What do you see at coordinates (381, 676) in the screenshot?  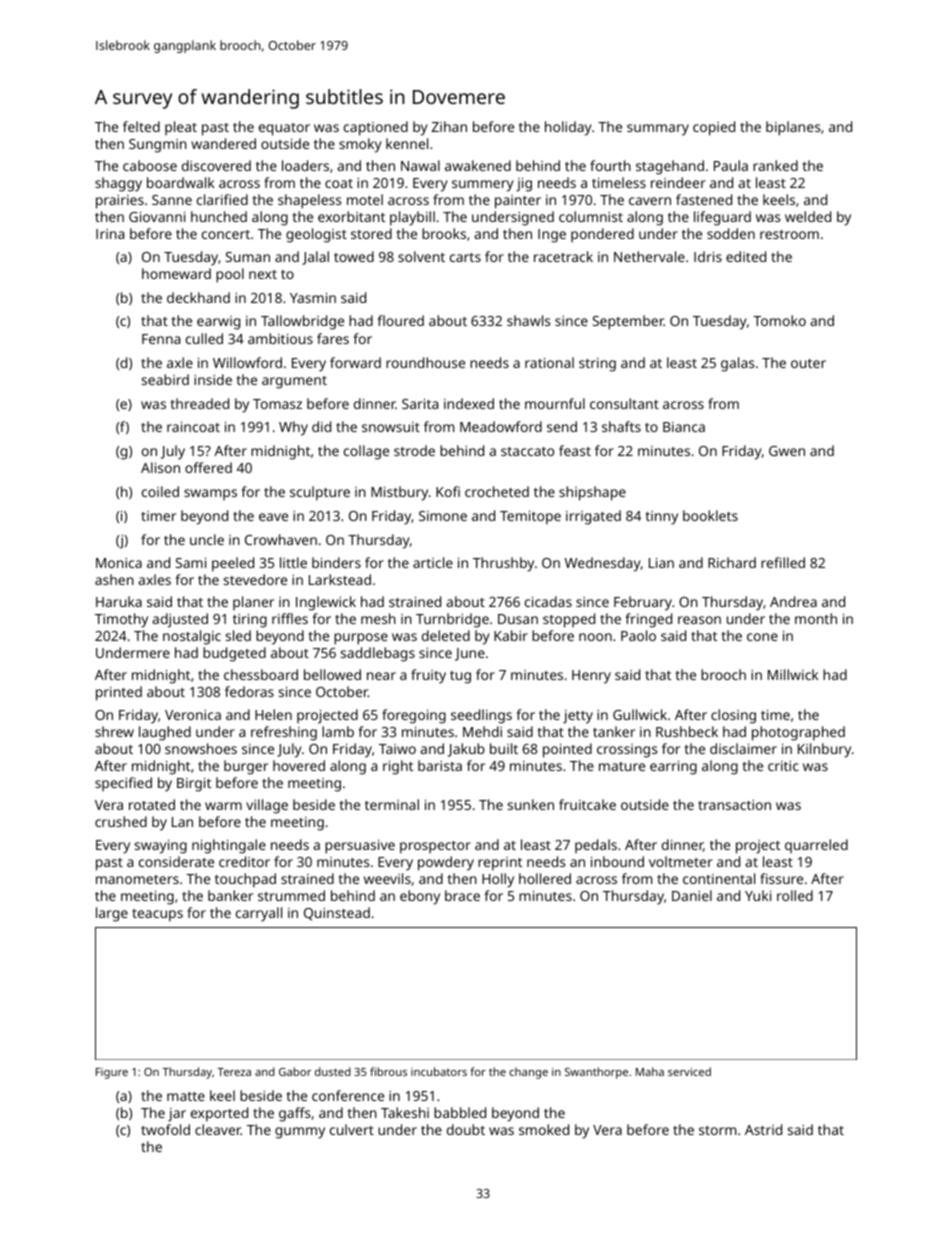 I see `near` at bounding box center [381, 676].
